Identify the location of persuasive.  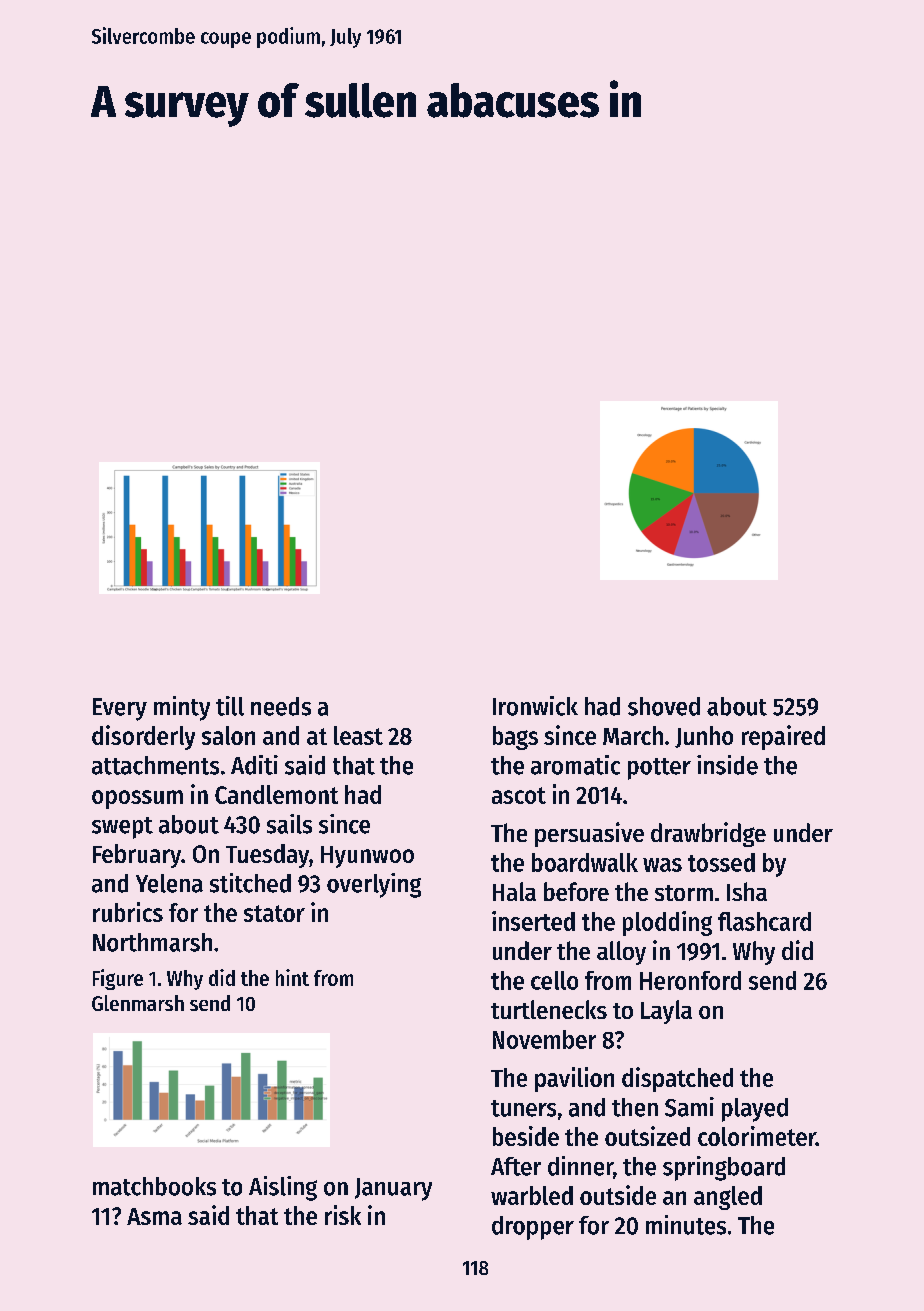
(589, 834).
